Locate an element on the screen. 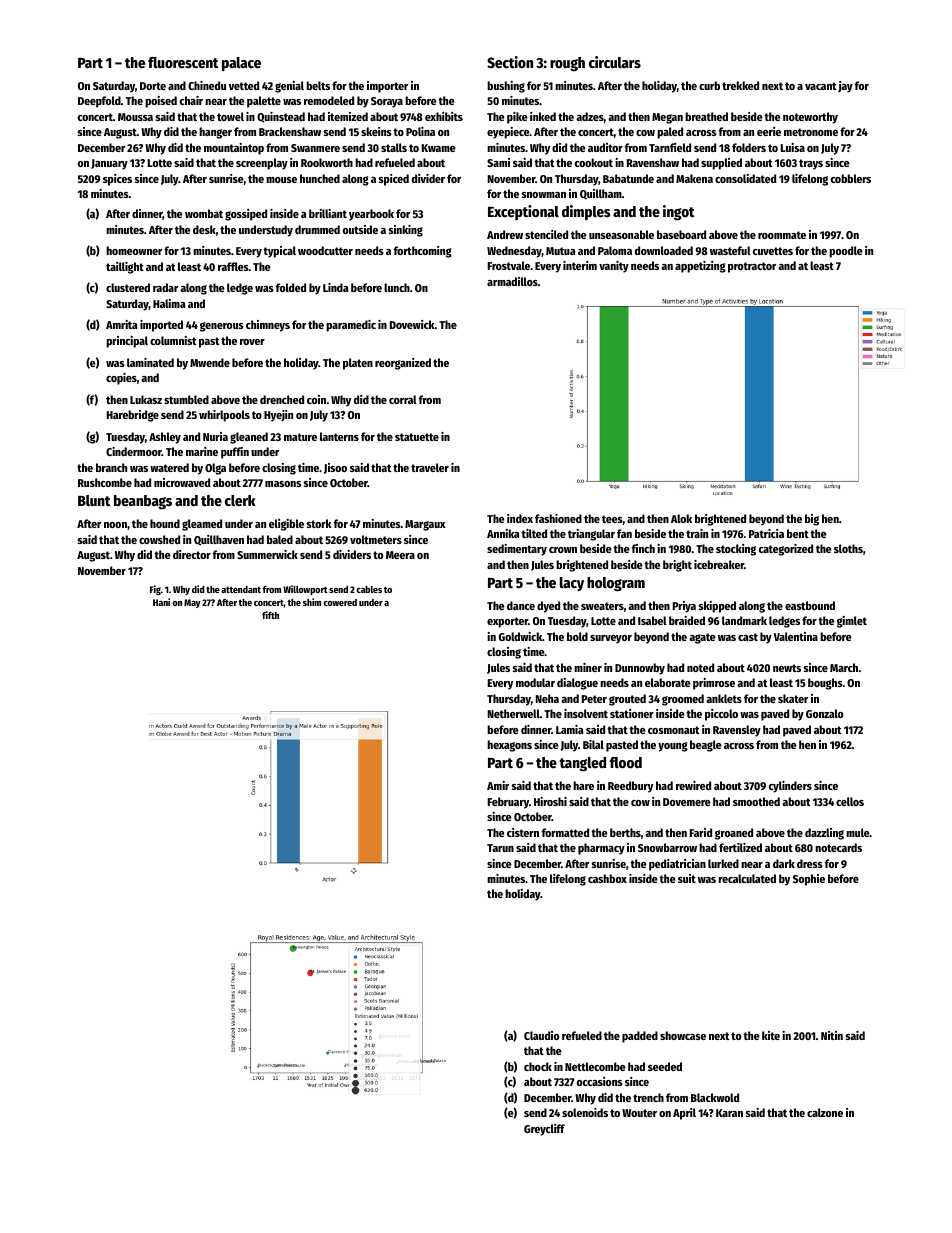 The height and width of the screenshot is (1233, 952). calzone is located at coordinates (825, 1112).
